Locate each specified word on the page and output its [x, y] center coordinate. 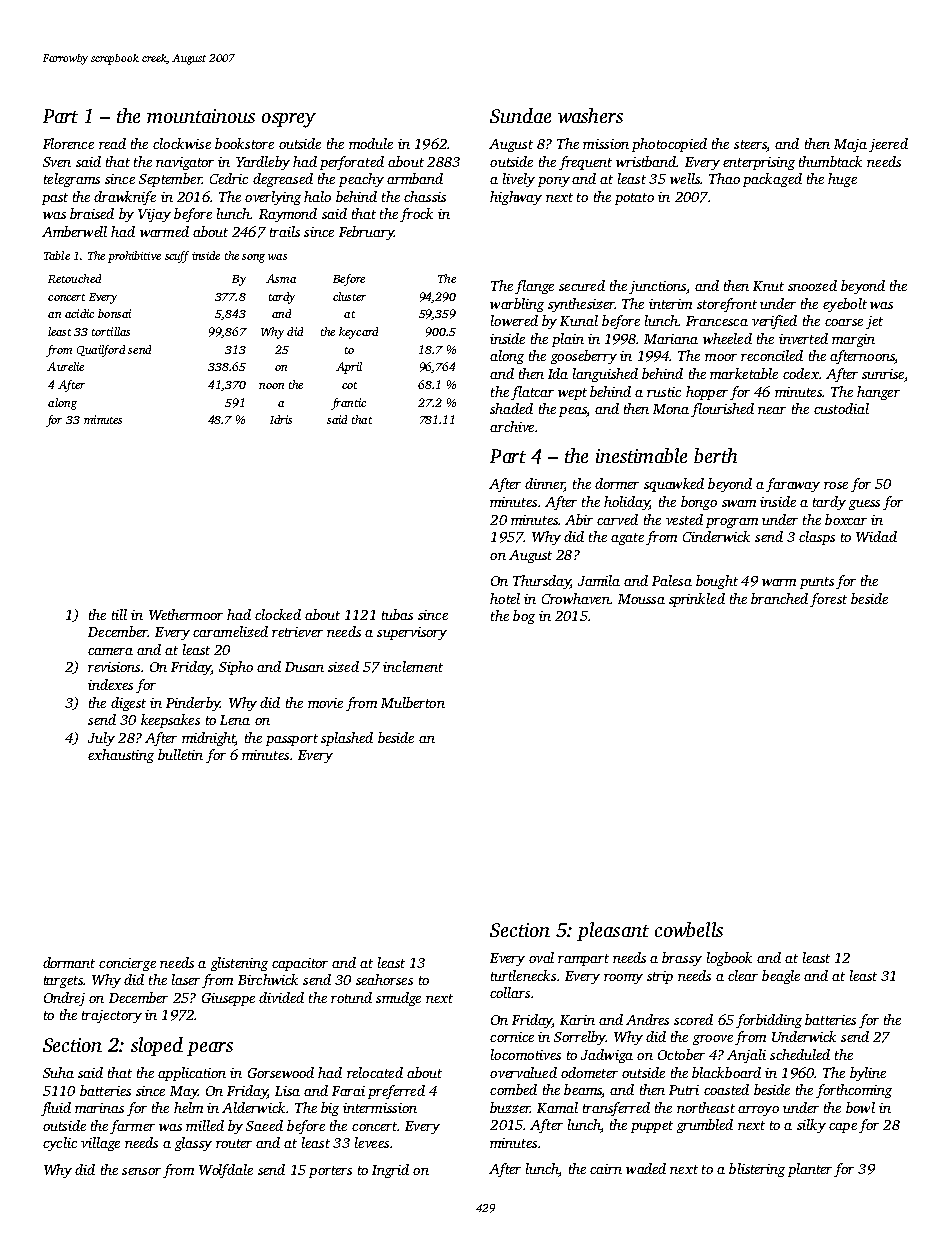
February [366, 233]
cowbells [689, 929]
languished [605, 375]
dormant [69, 962]
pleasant [613, 931]
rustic [664, 392]
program [732, 523]
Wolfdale [226, 1171]
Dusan [304, 667]
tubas [397, 614]
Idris [281, 419]
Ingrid [390, 1171]
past [55, 199]
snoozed [812, 285]
